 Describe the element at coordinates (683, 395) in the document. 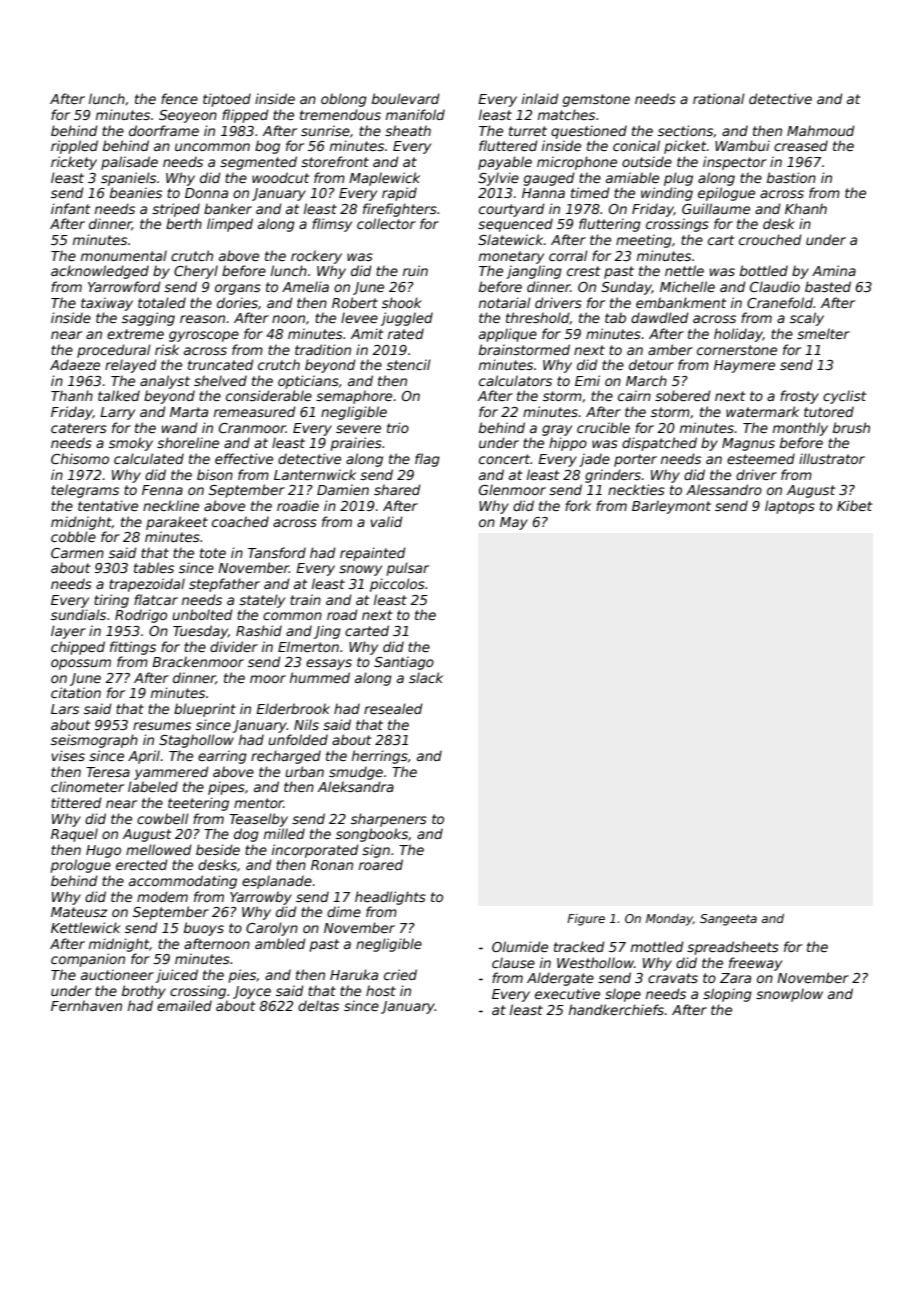

I see `sobered` at that location.
